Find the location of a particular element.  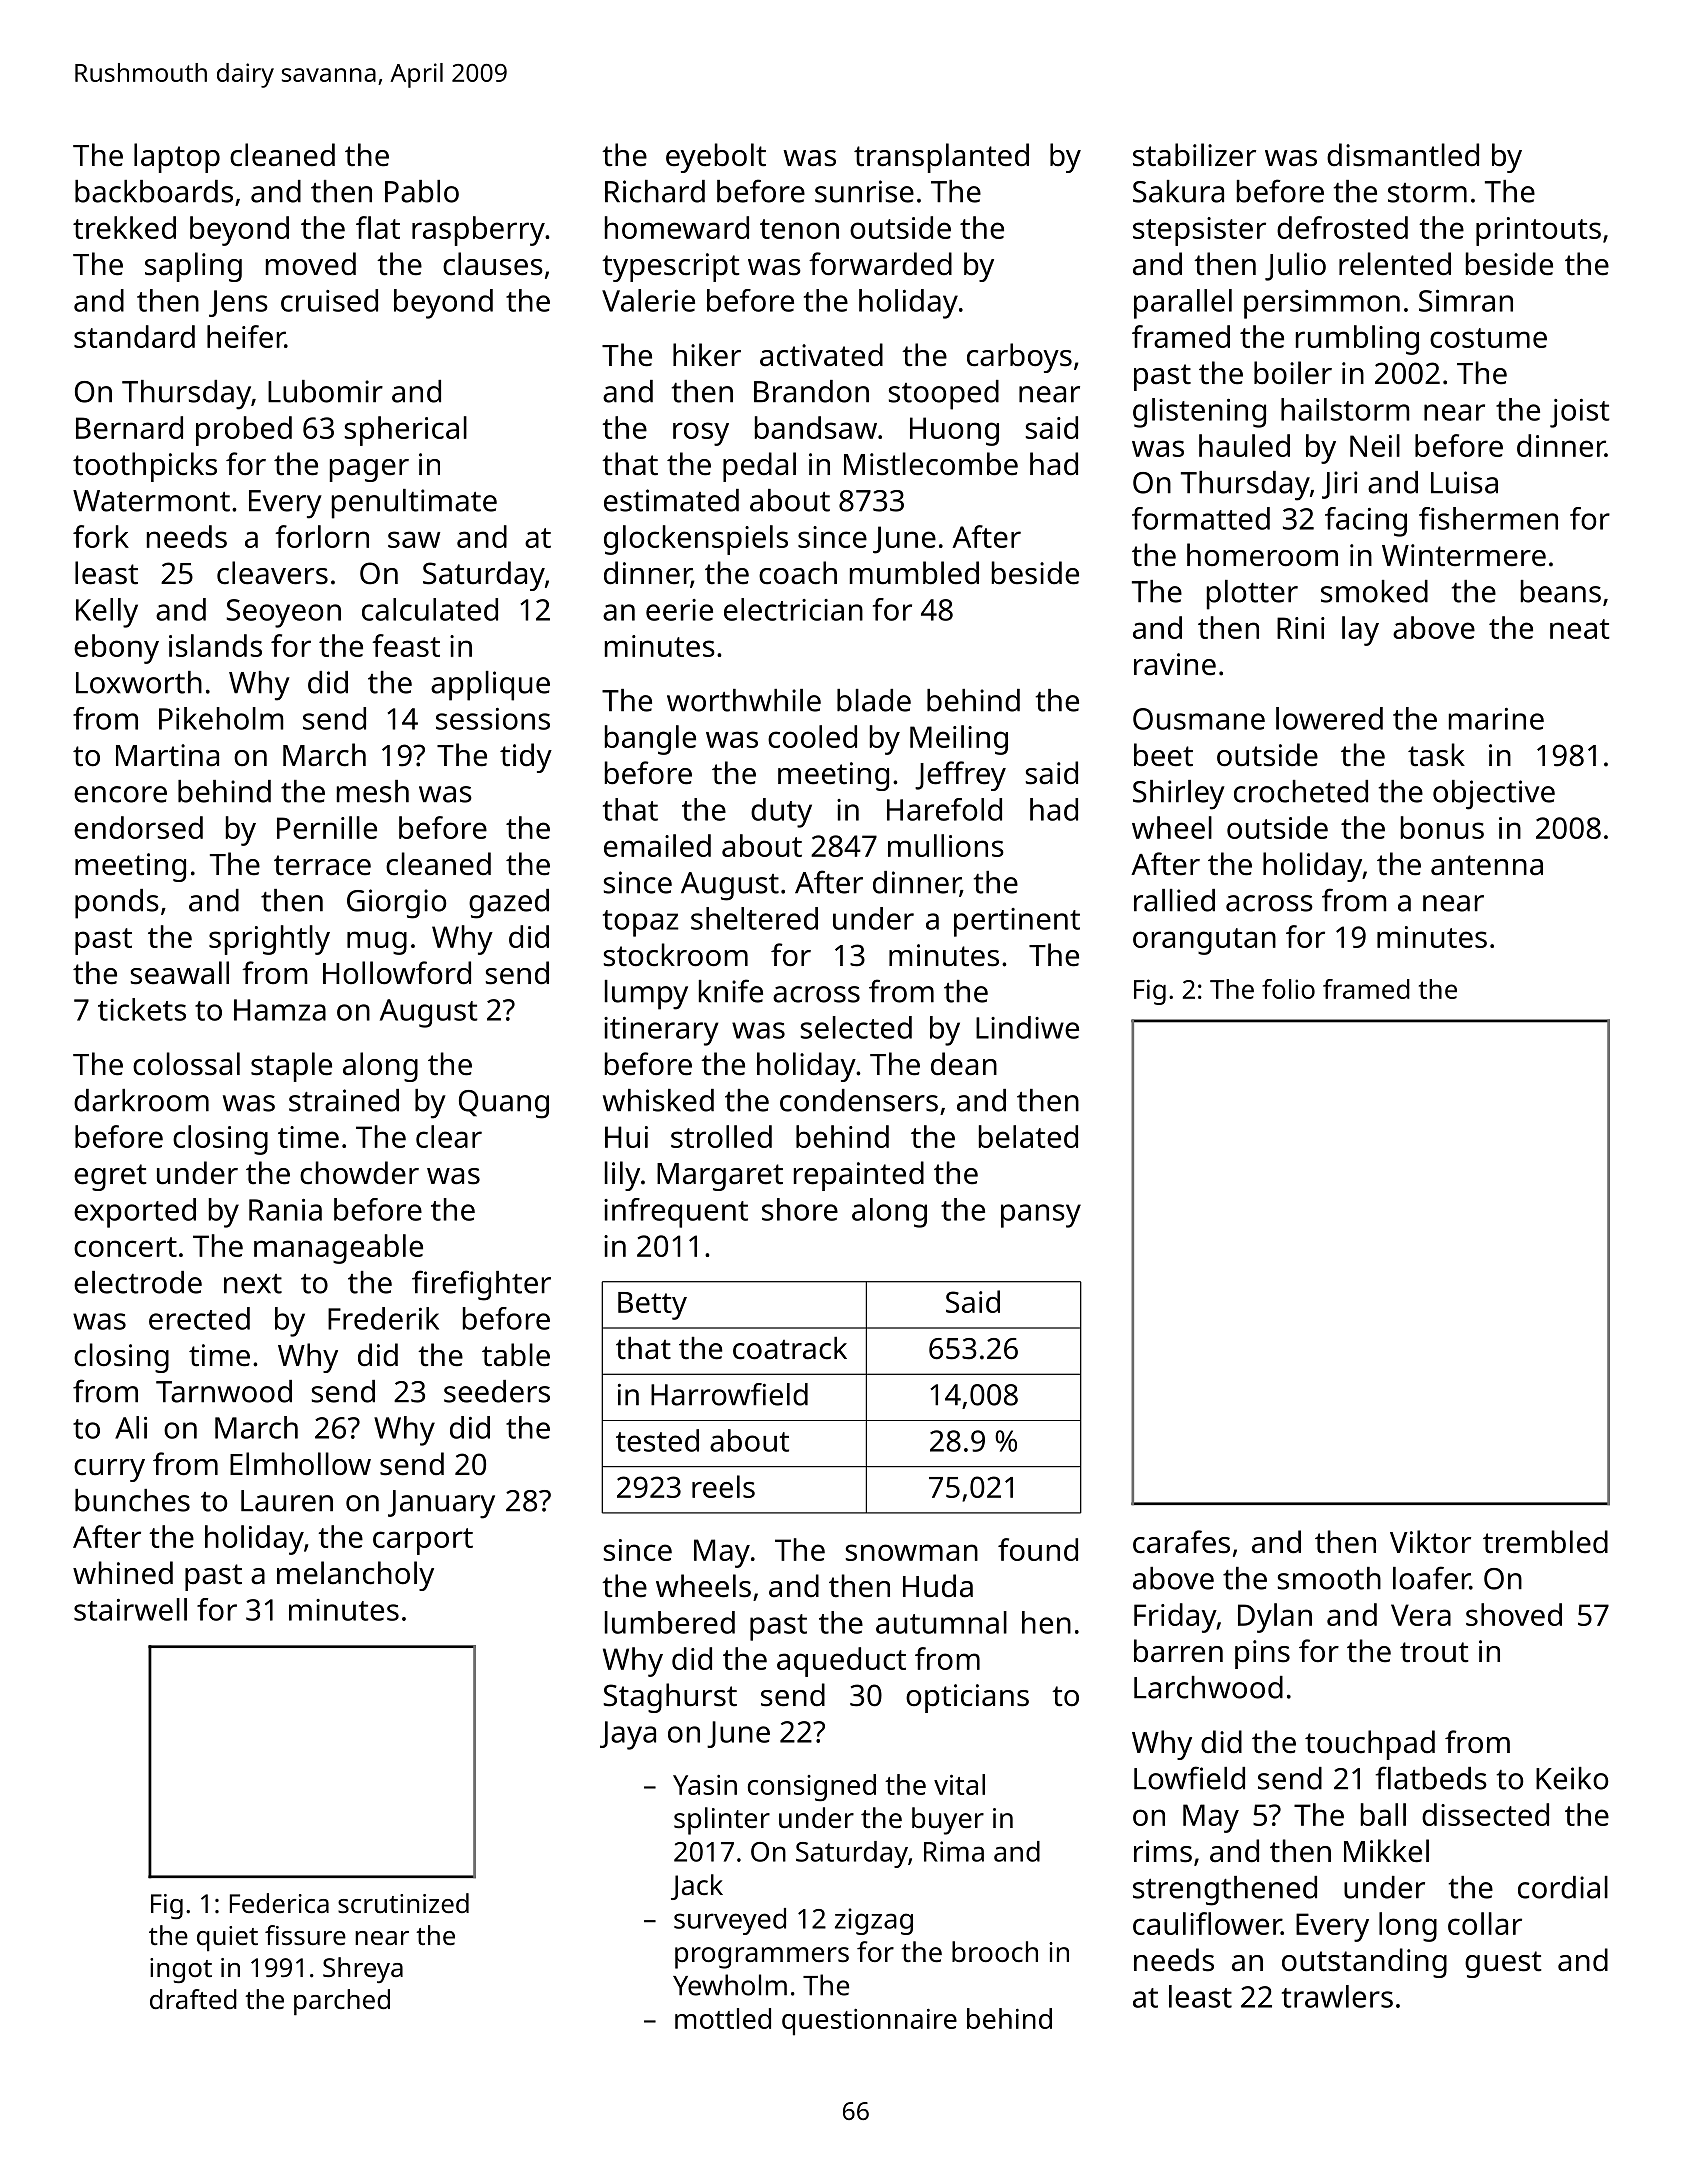

trembled is located at coordinates (1545, 1542).
